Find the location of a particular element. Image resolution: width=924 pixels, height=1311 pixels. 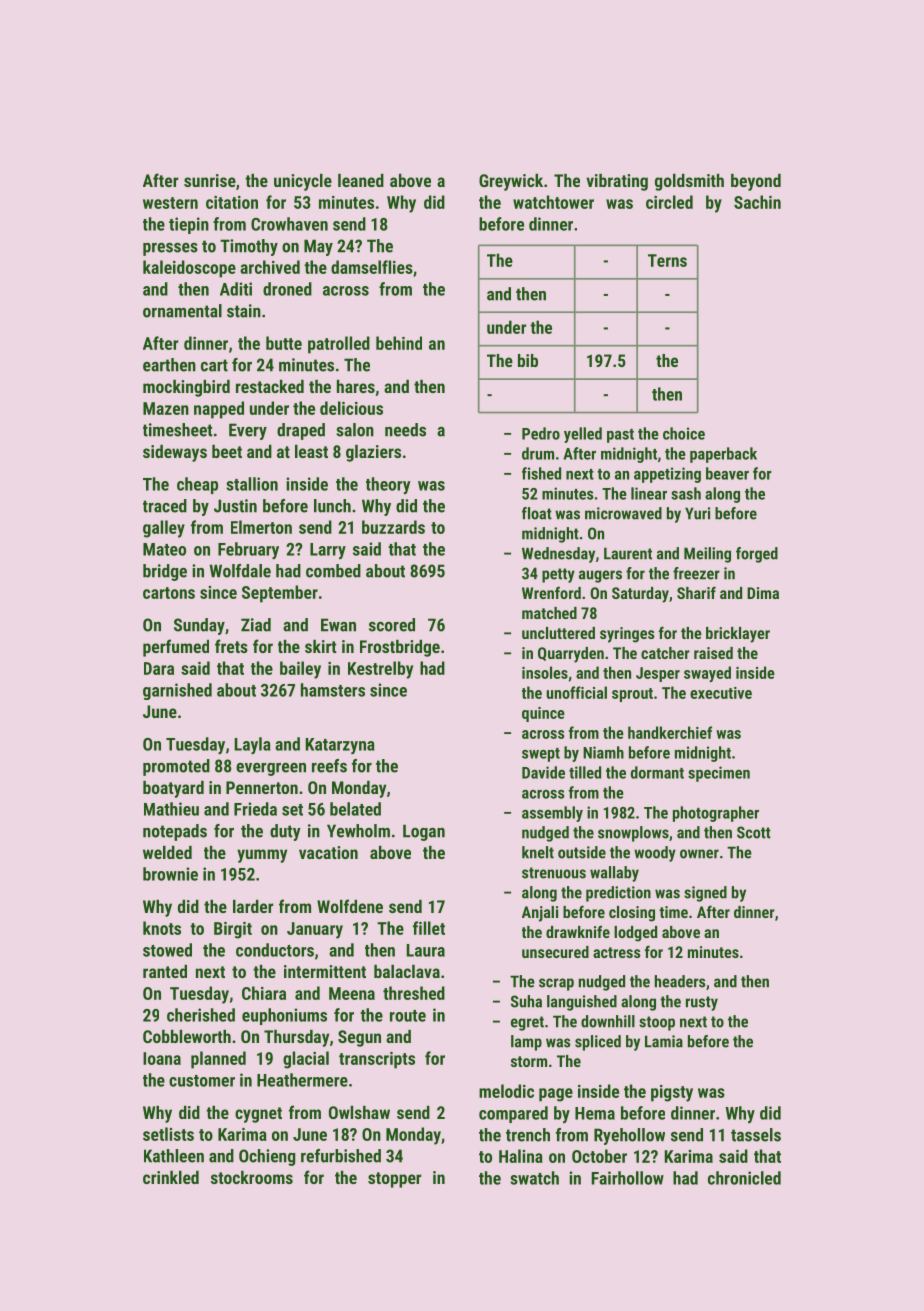

signed is located at coordinates (705, 894).
